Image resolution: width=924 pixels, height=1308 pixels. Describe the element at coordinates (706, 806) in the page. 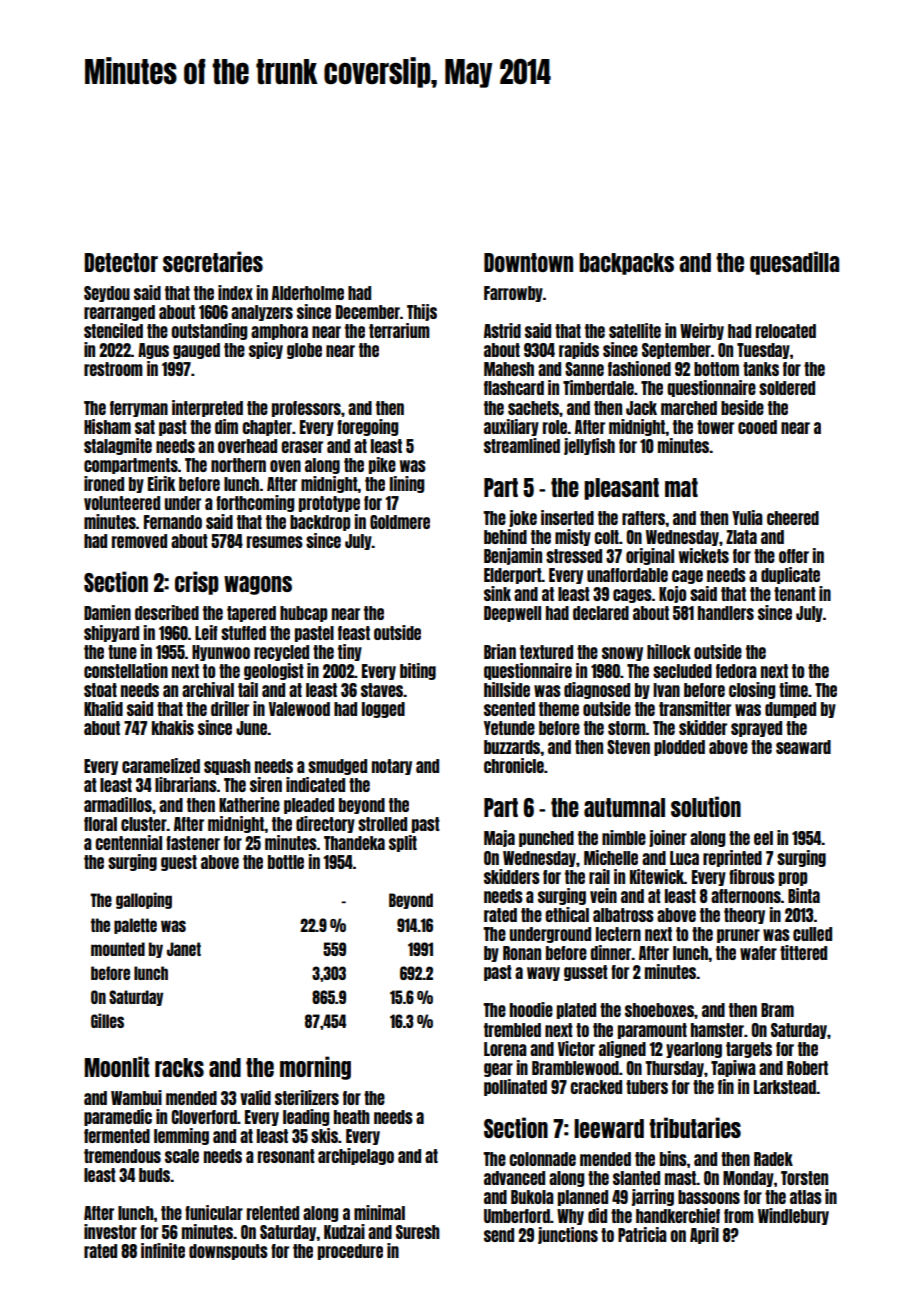

I see `solution` at that location.
